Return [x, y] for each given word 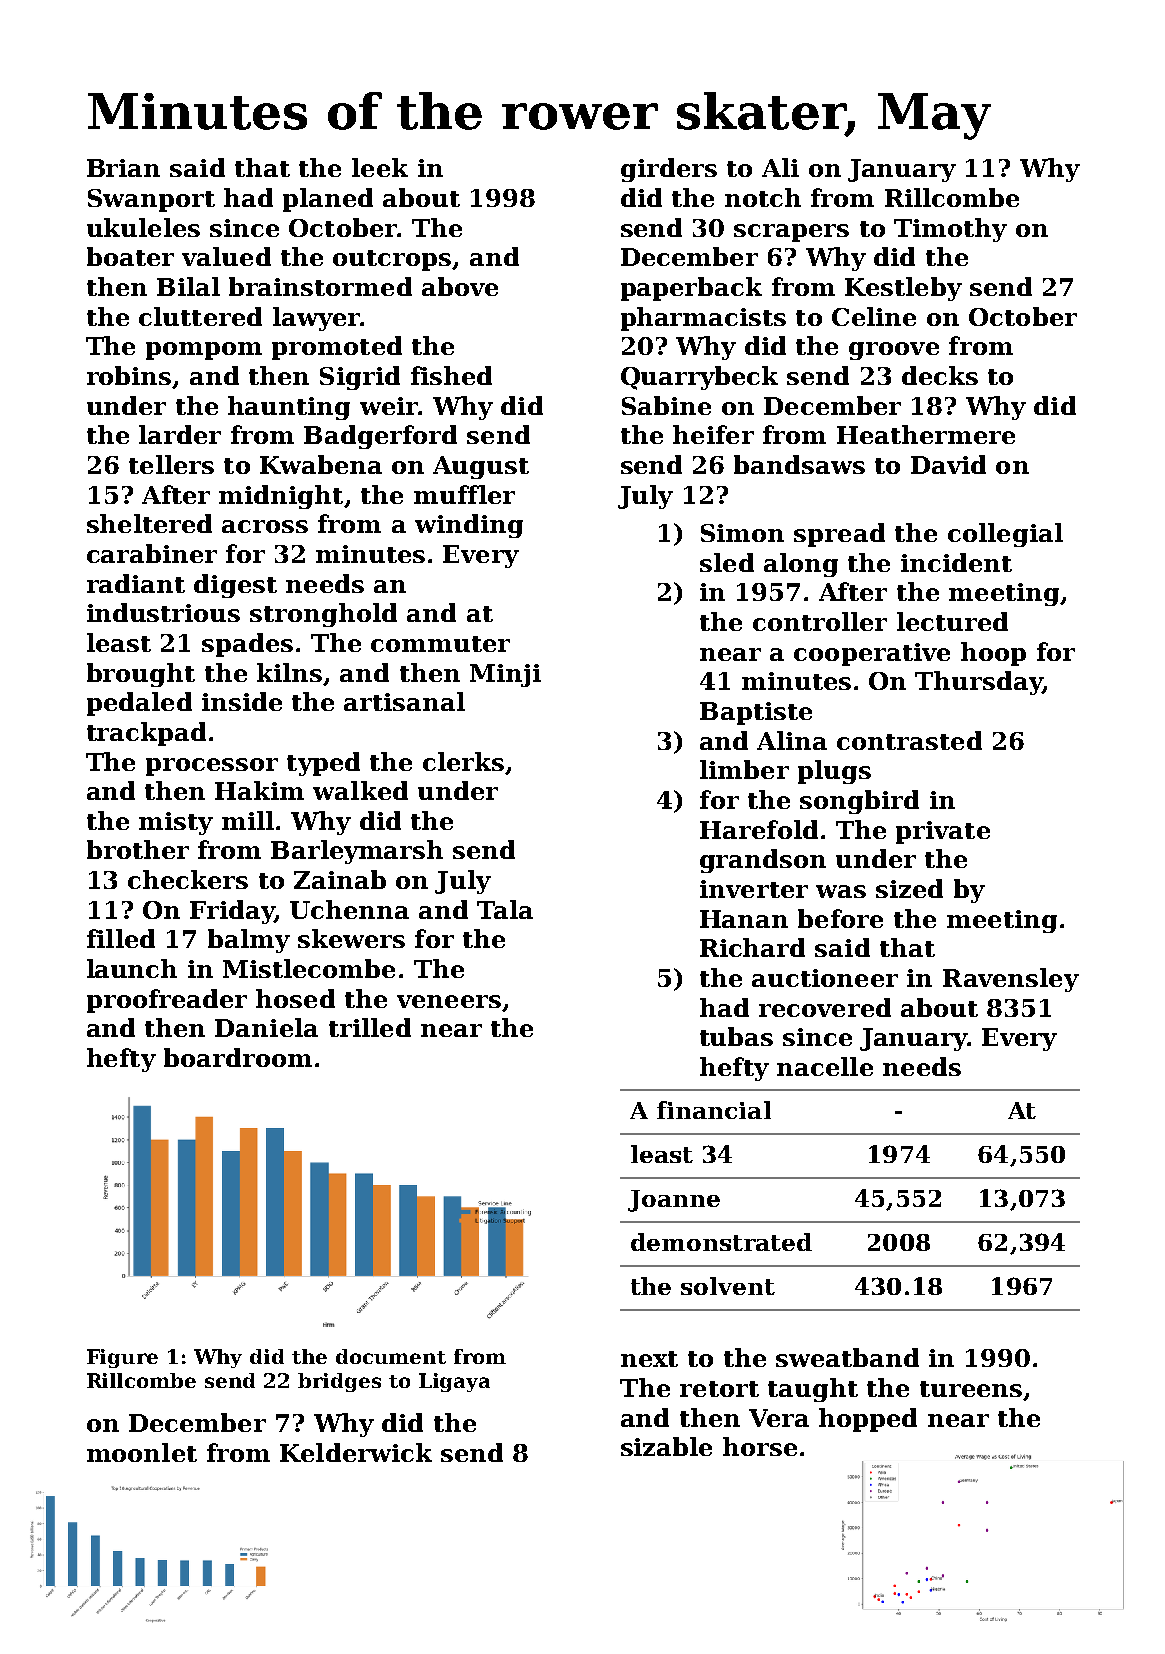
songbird [859, 802]
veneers [449, 1001]
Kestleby [903, 289]
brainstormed [320, 286]
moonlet [142, 1452]
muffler [464, 494]
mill [248, 820]
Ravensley [1011, 980]
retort [719, 1389]
